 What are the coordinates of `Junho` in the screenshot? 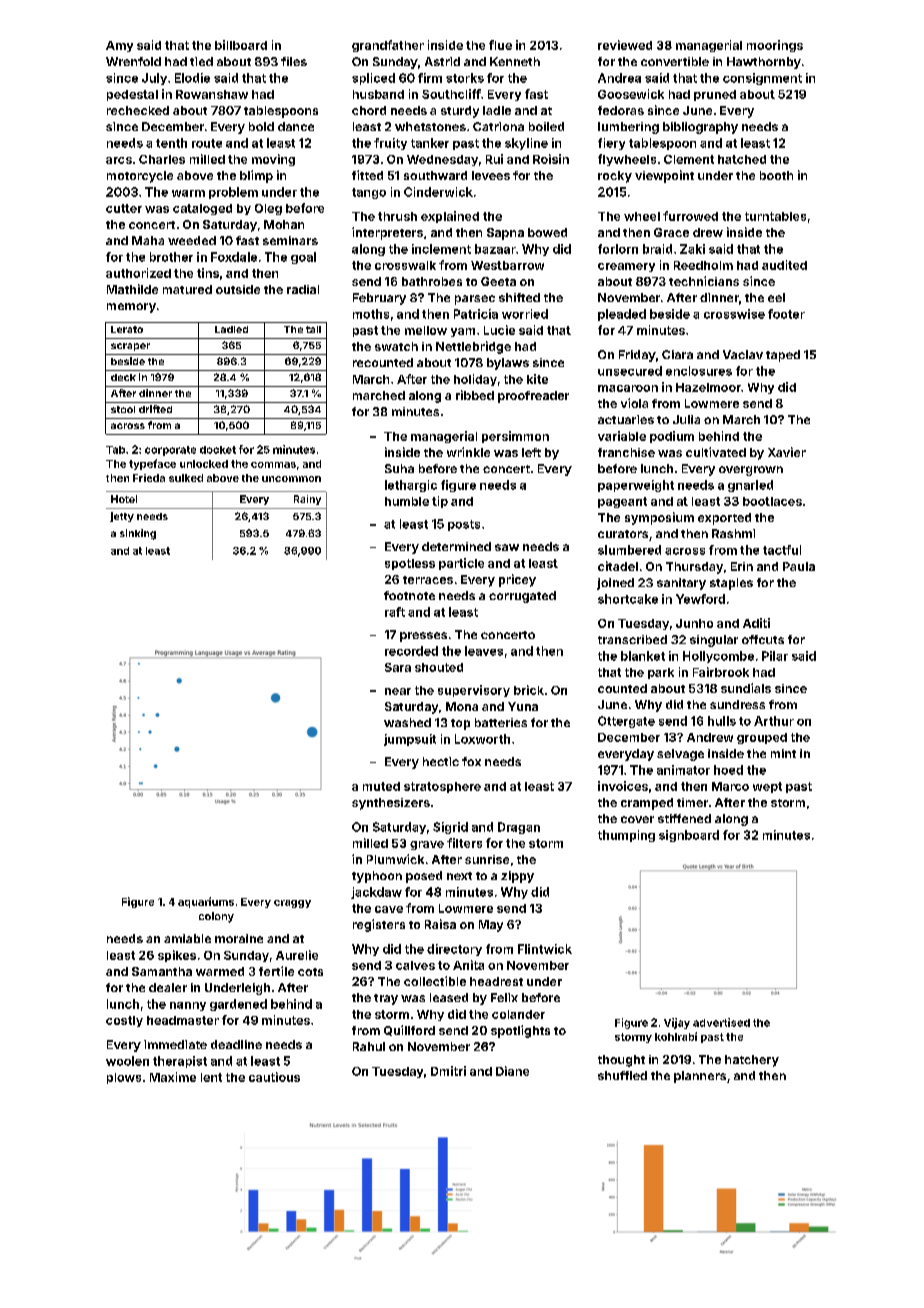 It's located at (694, 623).
